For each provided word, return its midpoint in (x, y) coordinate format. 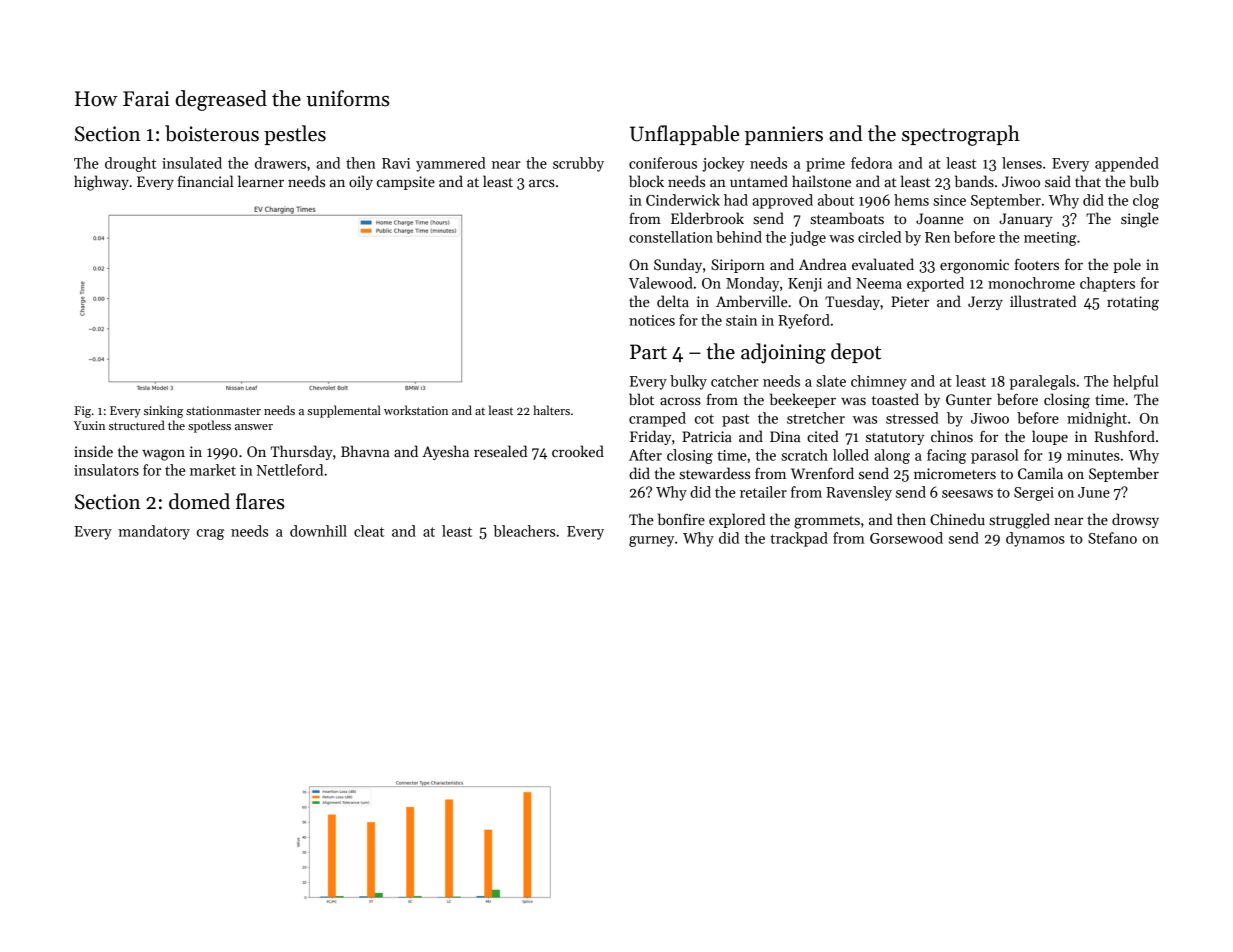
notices (652, 320)
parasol (994, 456)
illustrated (1043, 301)
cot (704, 419)
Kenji (805, 285)
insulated (192, 163)
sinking (163, 411)
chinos (952, 436)
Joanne (940, 218)
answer (254, 427)
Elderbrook (707, 218)
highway (101, 183)
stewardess (714, 473)
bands (974, 181)
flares (260, 501)
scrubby (578, 164)
